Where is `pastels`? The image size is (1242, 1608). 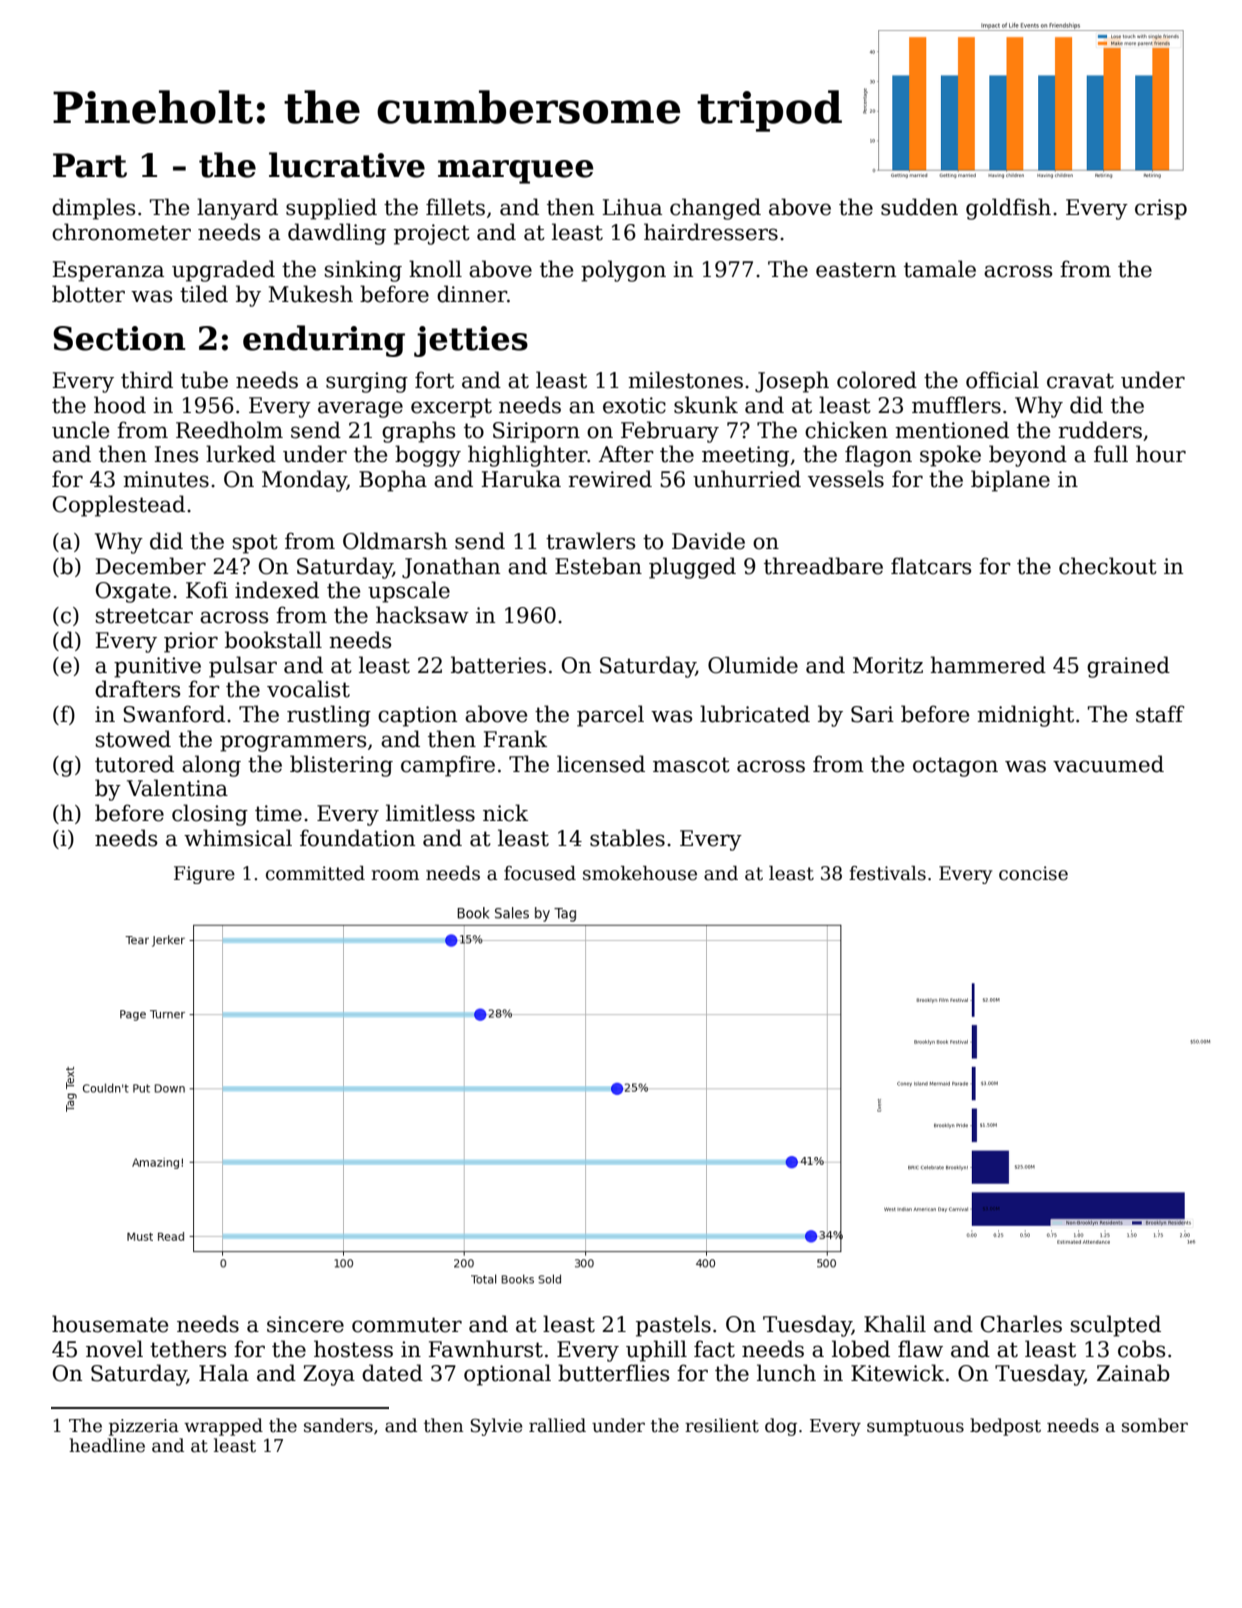
pastels is located at coordinates (673, 1326).
